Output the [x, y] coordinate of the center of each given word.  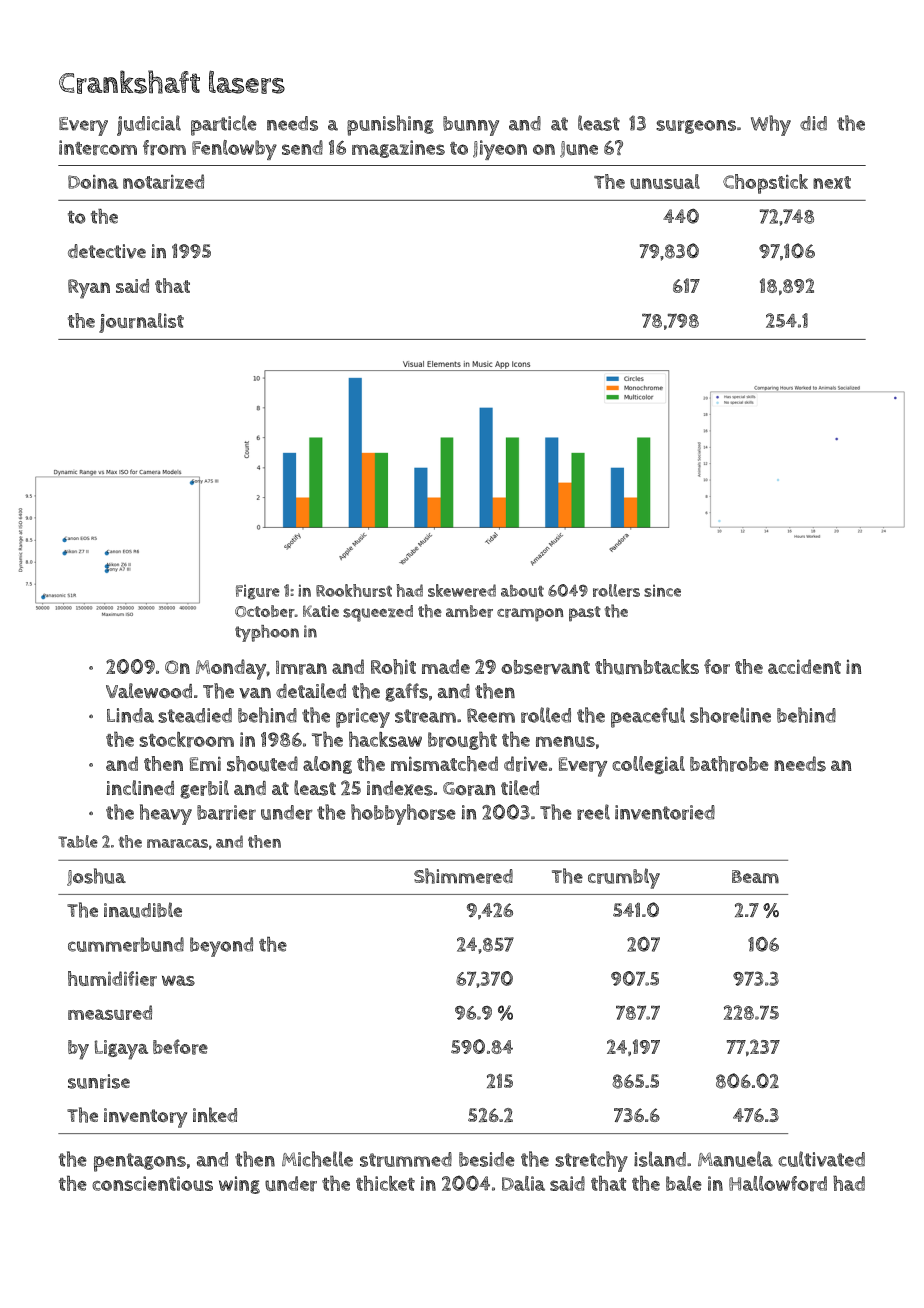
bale [684, 1183]
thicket [385, 1183]
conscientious [152, 1183]
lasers [247, 82]
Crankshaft [129, 82]
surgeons [696, 127]
